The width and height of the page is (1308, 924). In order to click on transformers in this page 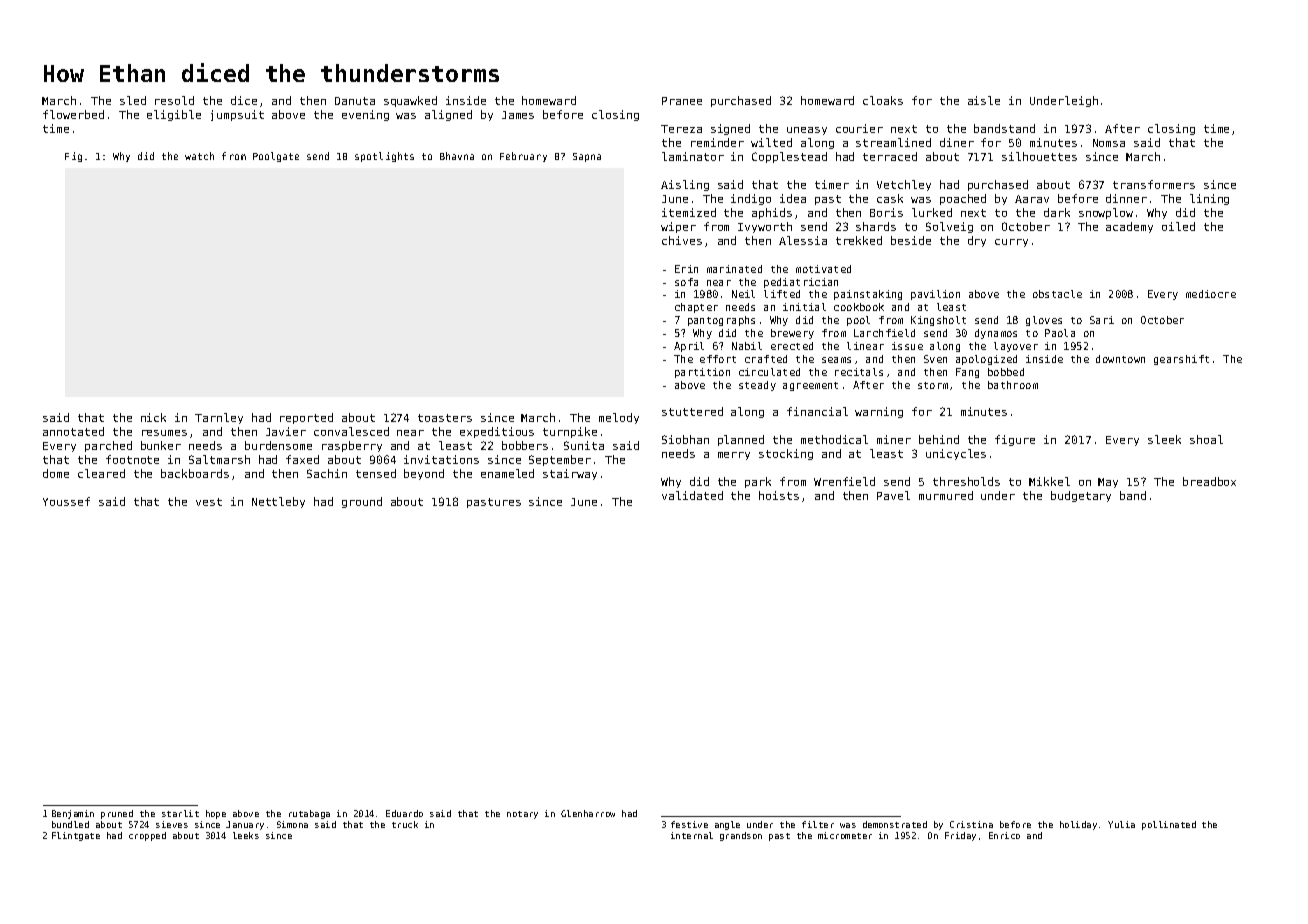, I will do `click(1154, 184)`.
